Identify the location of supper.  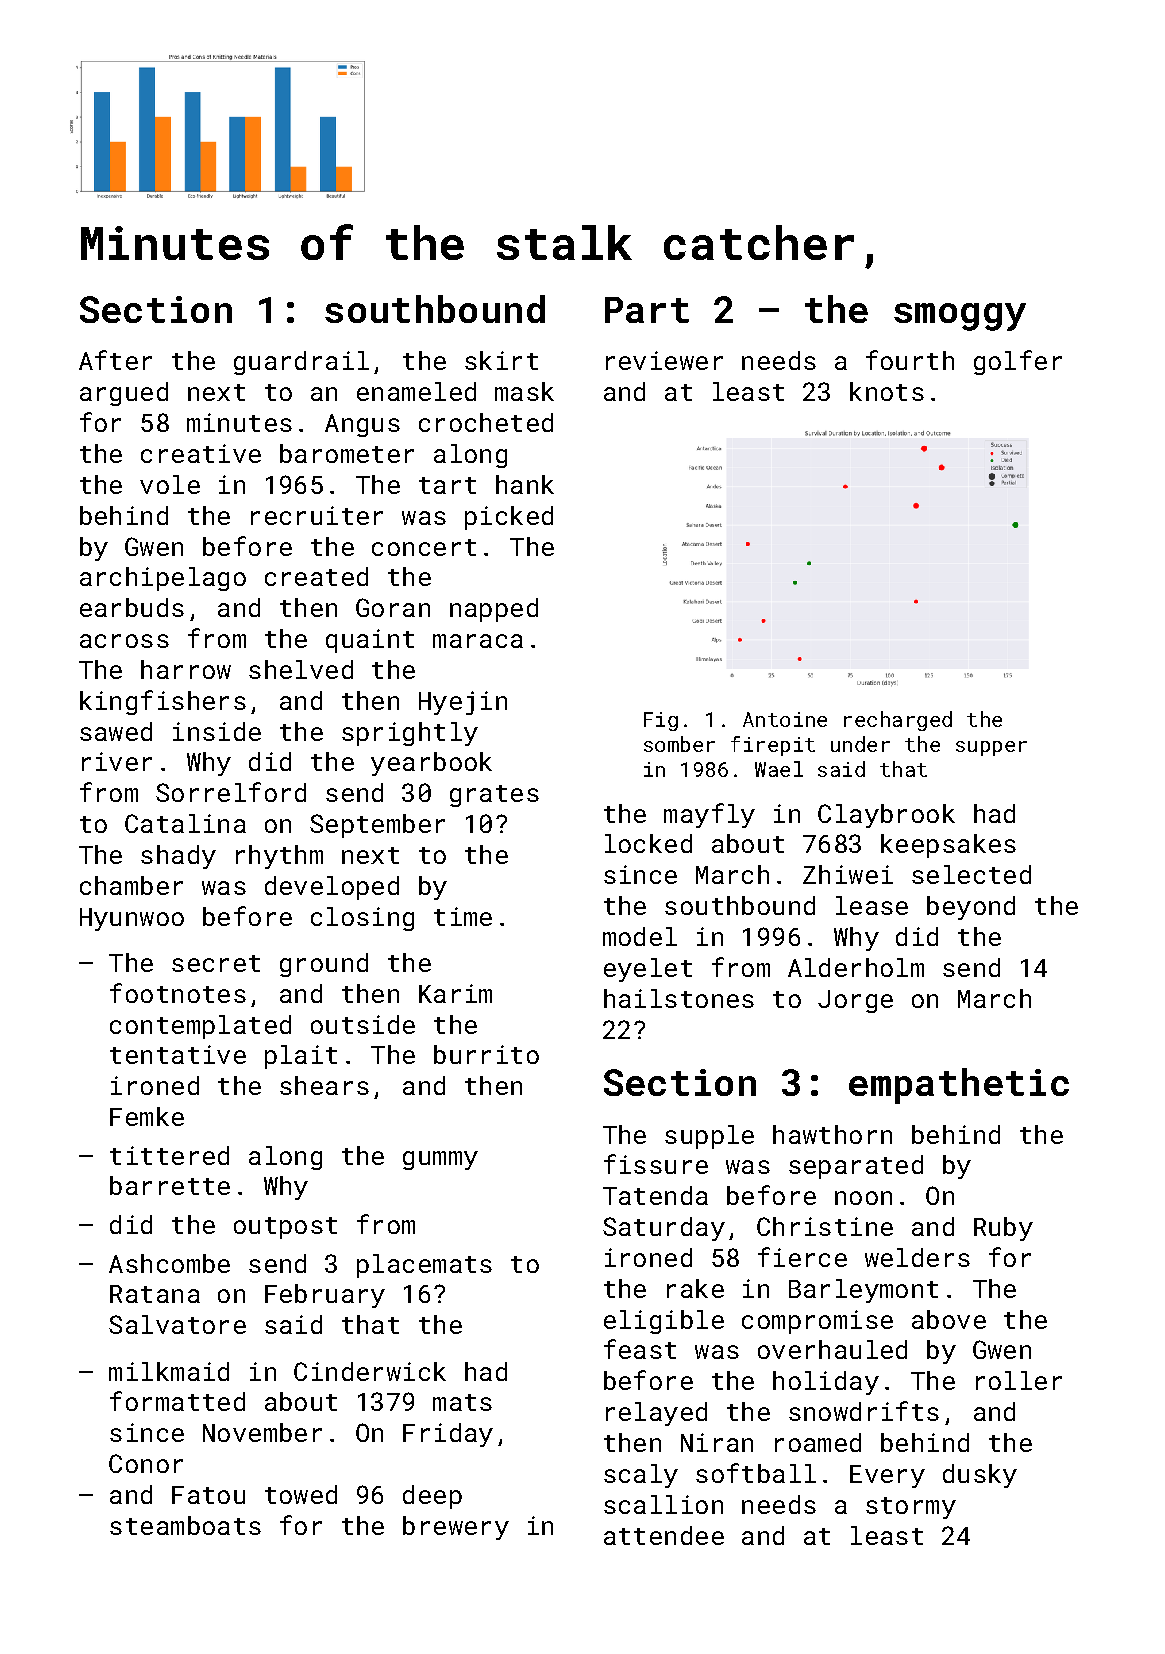
(991, 748).
